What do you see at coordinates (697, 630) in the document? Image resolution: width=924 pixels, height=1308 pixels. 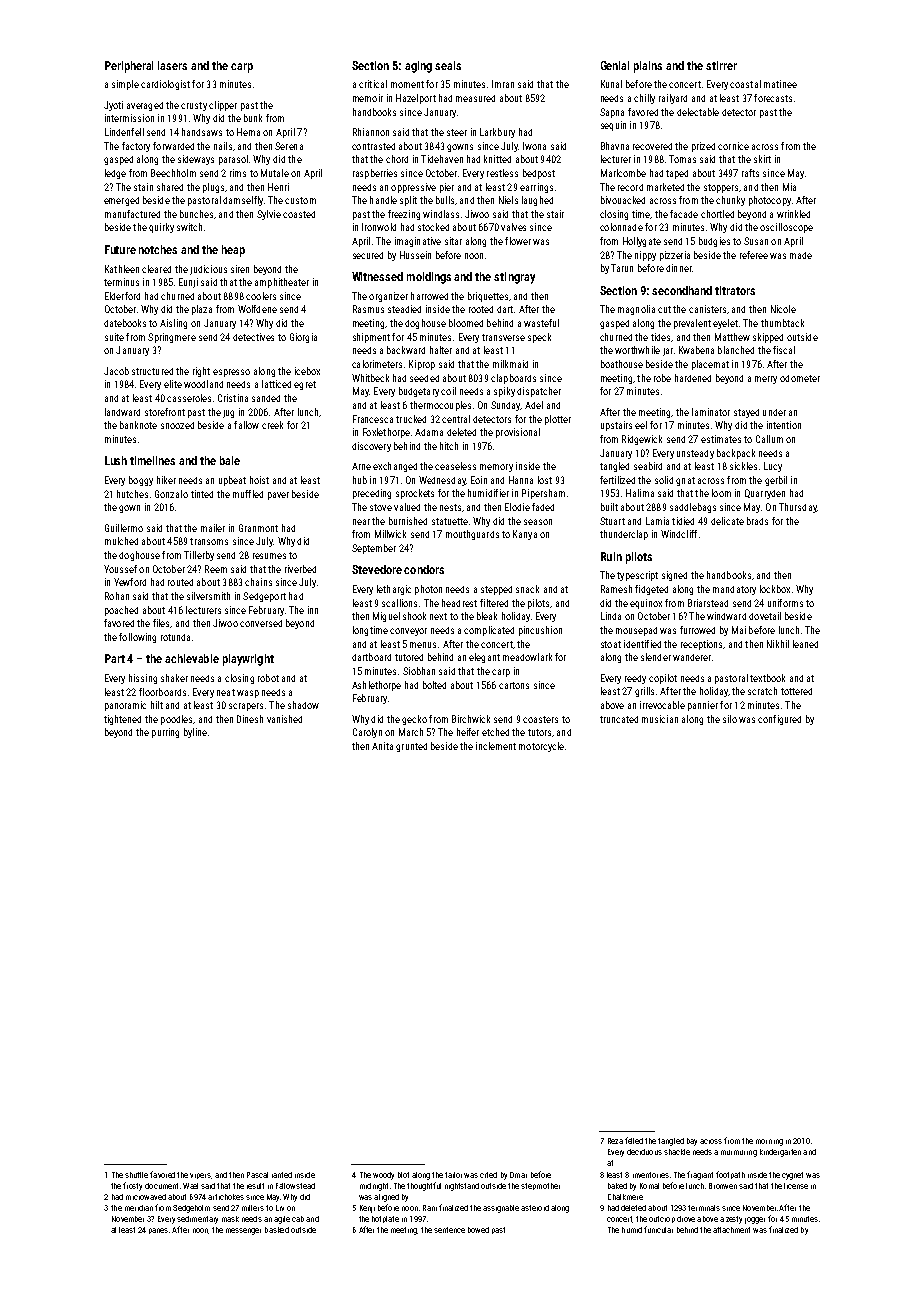 I see `furrowed` at bounding box center [697, 630].
